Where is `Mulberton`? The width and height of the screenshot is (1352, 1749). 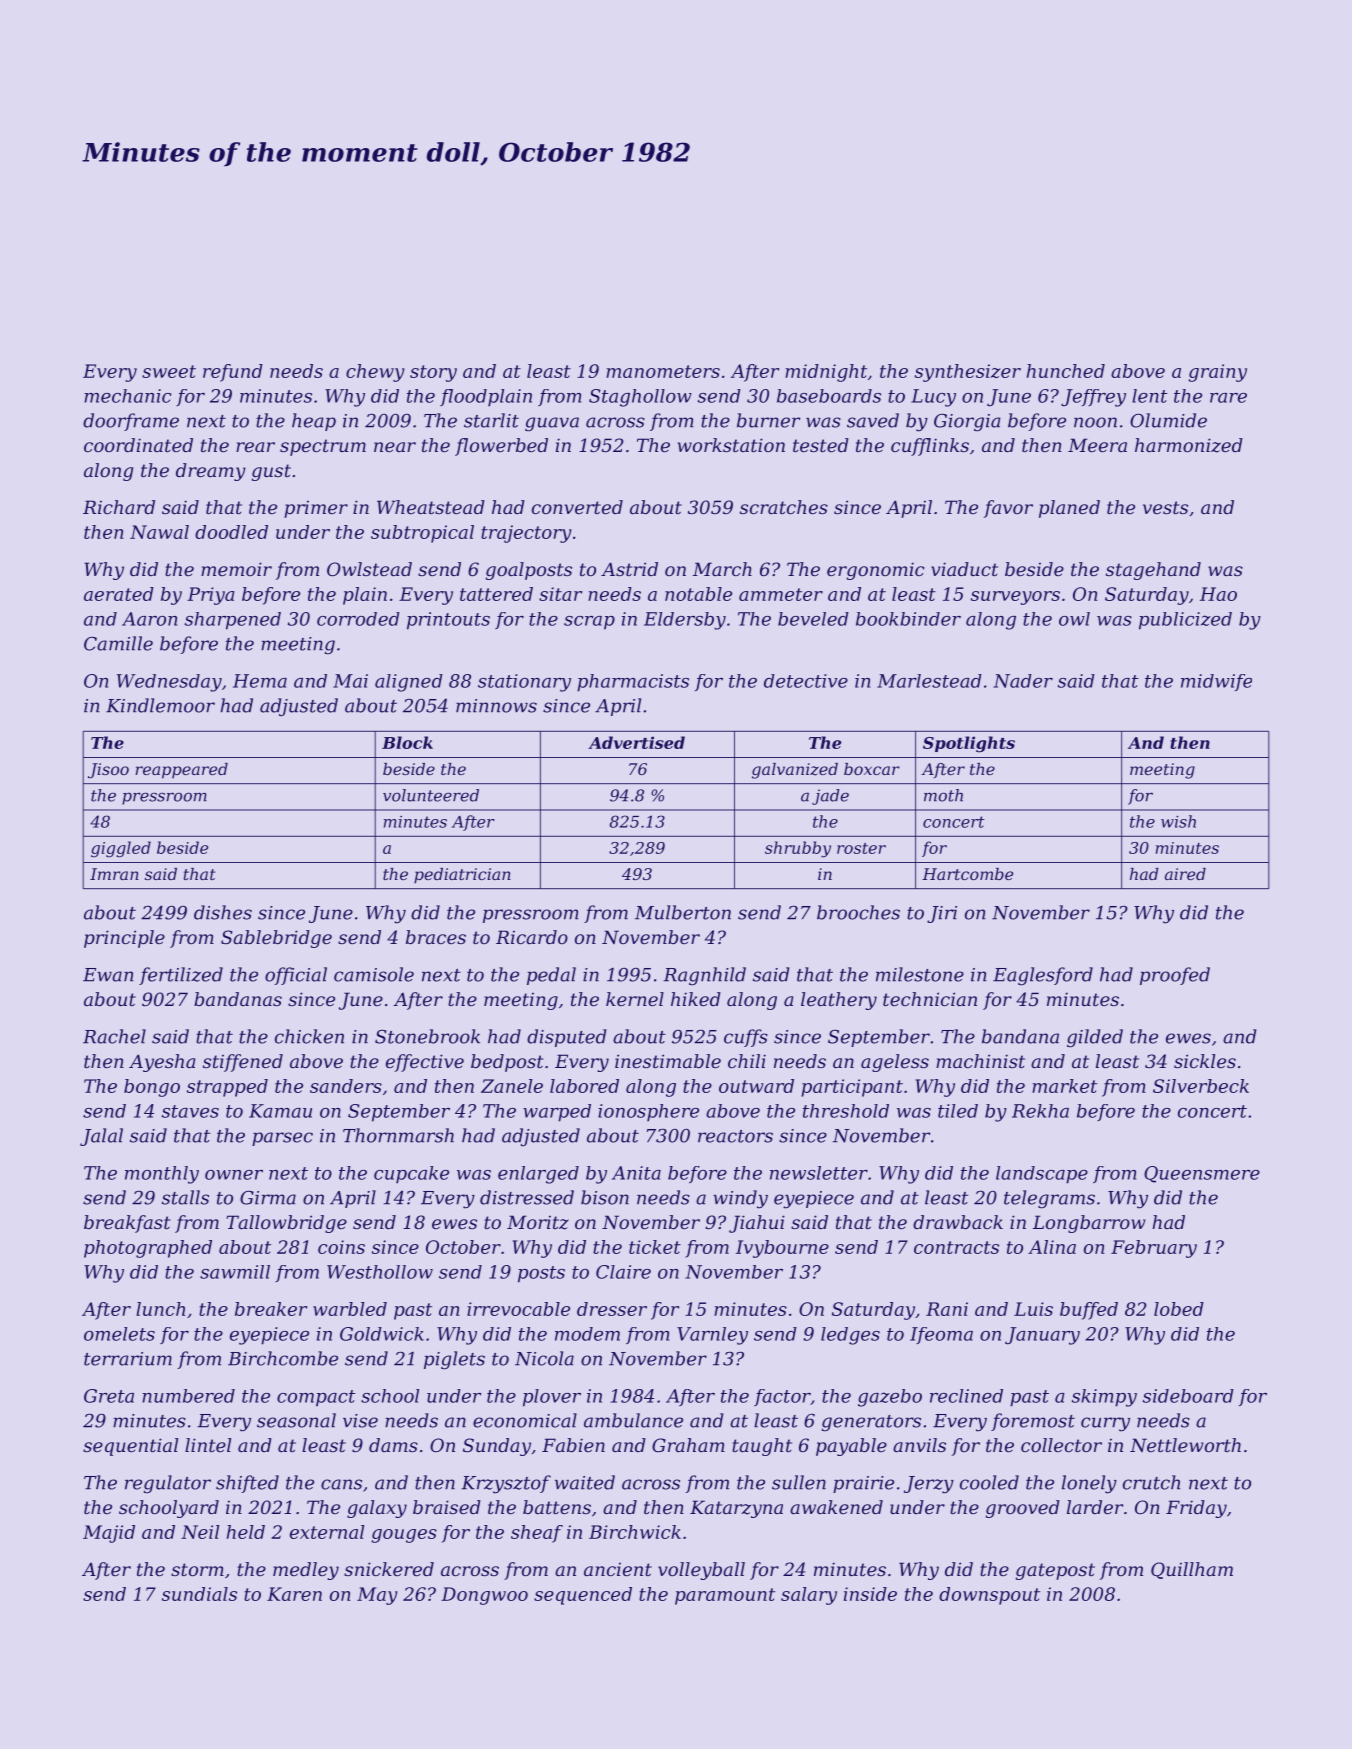
Mulberton is located at coordinates (683, 912).
